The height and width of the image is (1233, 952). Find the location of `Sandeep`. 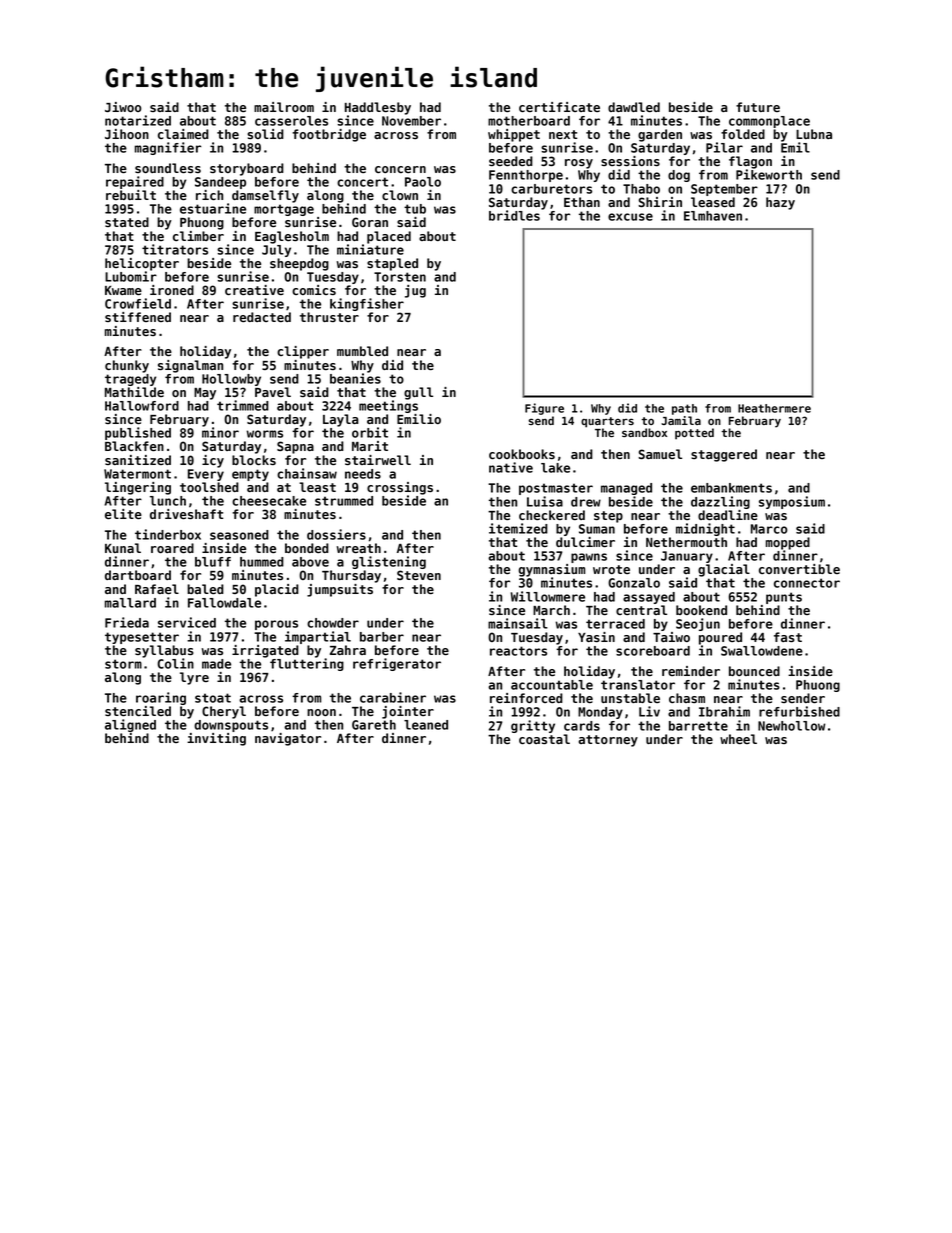

Sandeep is located at coordinates (220, 183).
